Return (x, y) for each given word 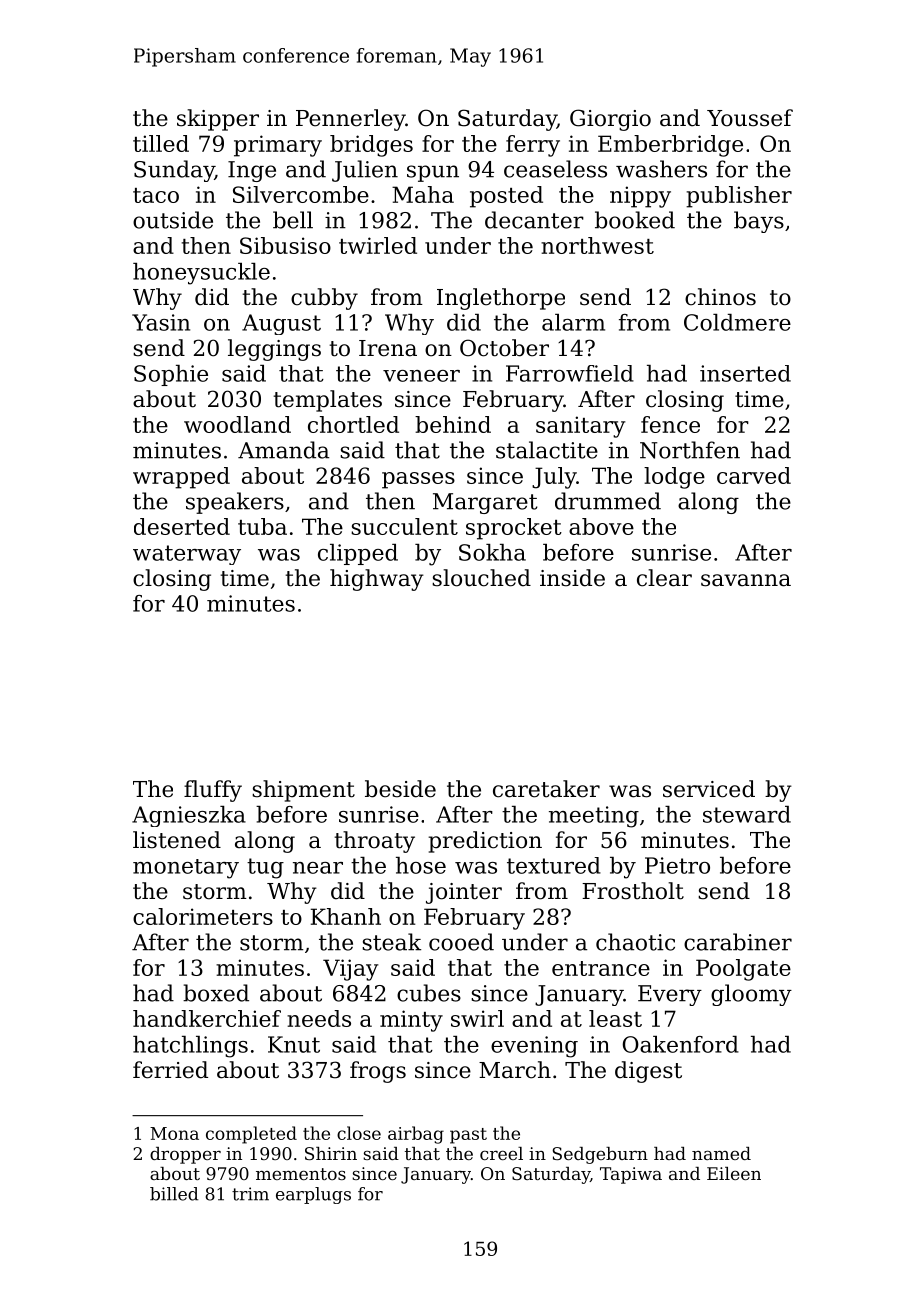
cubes (429, 993)
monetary (186, 869)
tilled (161, 143)
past (468, 1136)
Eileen (734, 1173)
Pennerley (350, 120)
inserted (745, 373)
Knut (294, 1044)
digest (648, 1072)
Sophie (171, 375)
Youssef (750, 118)
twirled (378, 245)
